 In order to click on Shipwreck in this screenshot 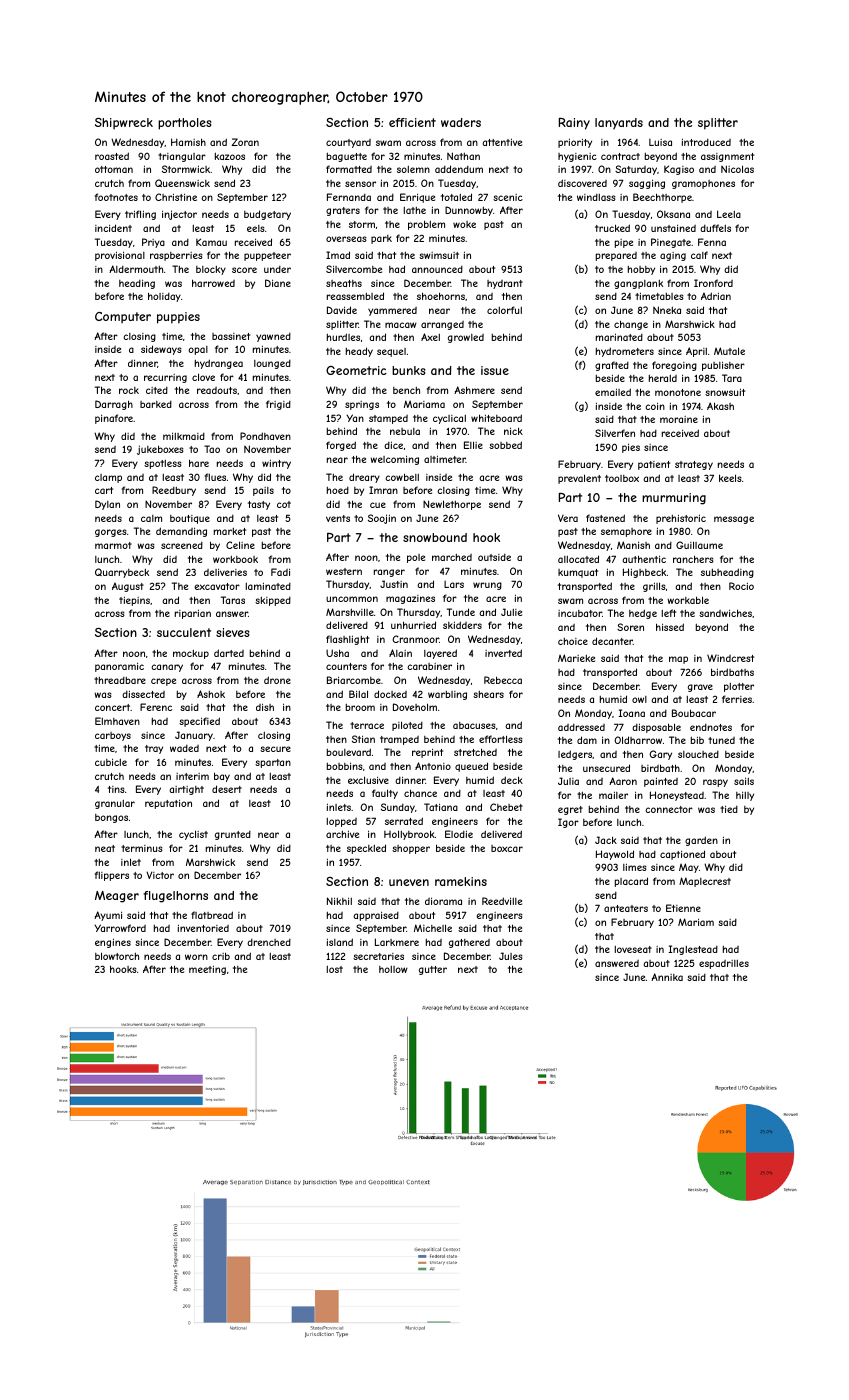, I will do `click(124, 124)`.
